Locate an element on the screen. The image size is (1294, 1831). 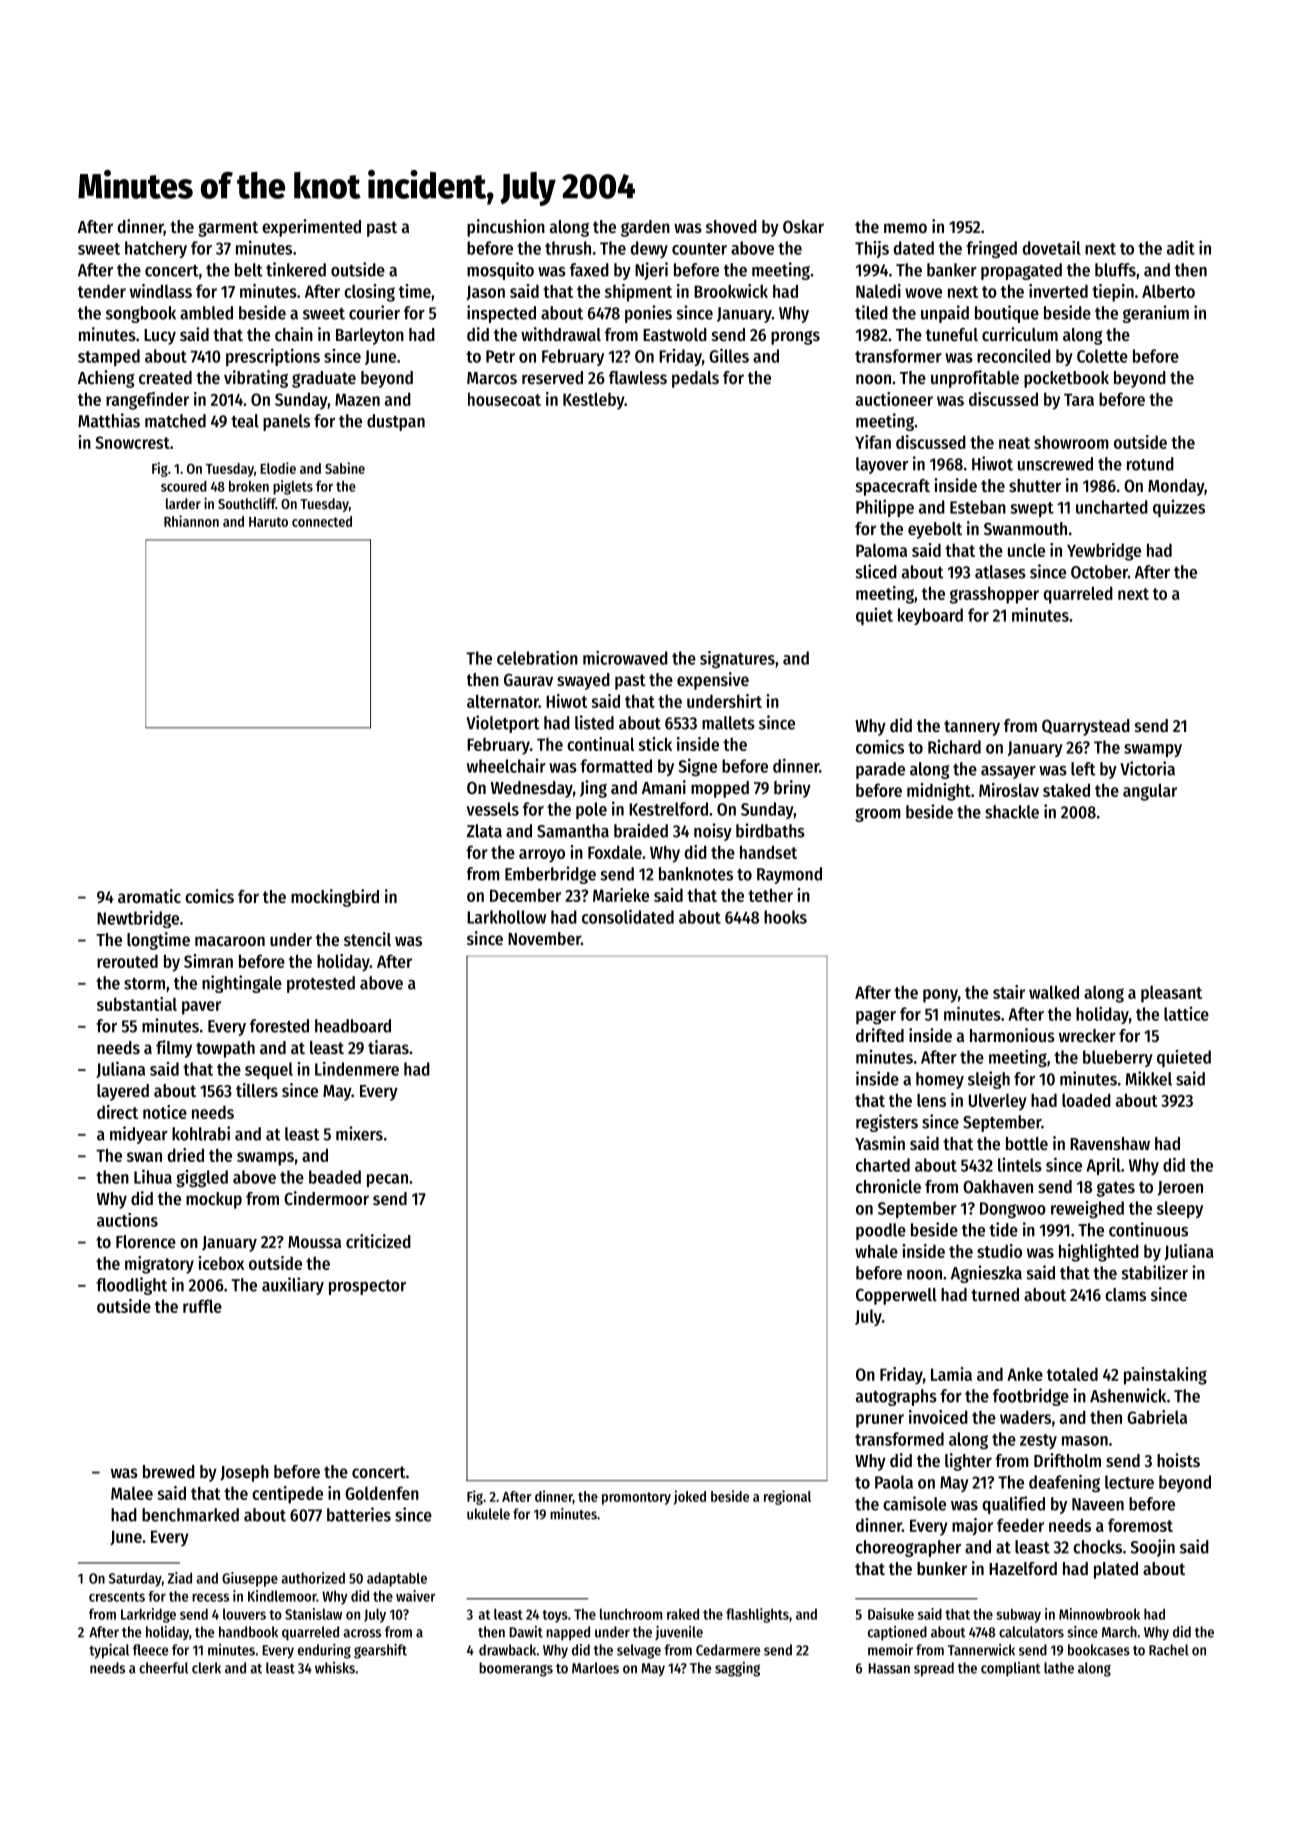
dovetail is located at coordinates (1051, 248).
